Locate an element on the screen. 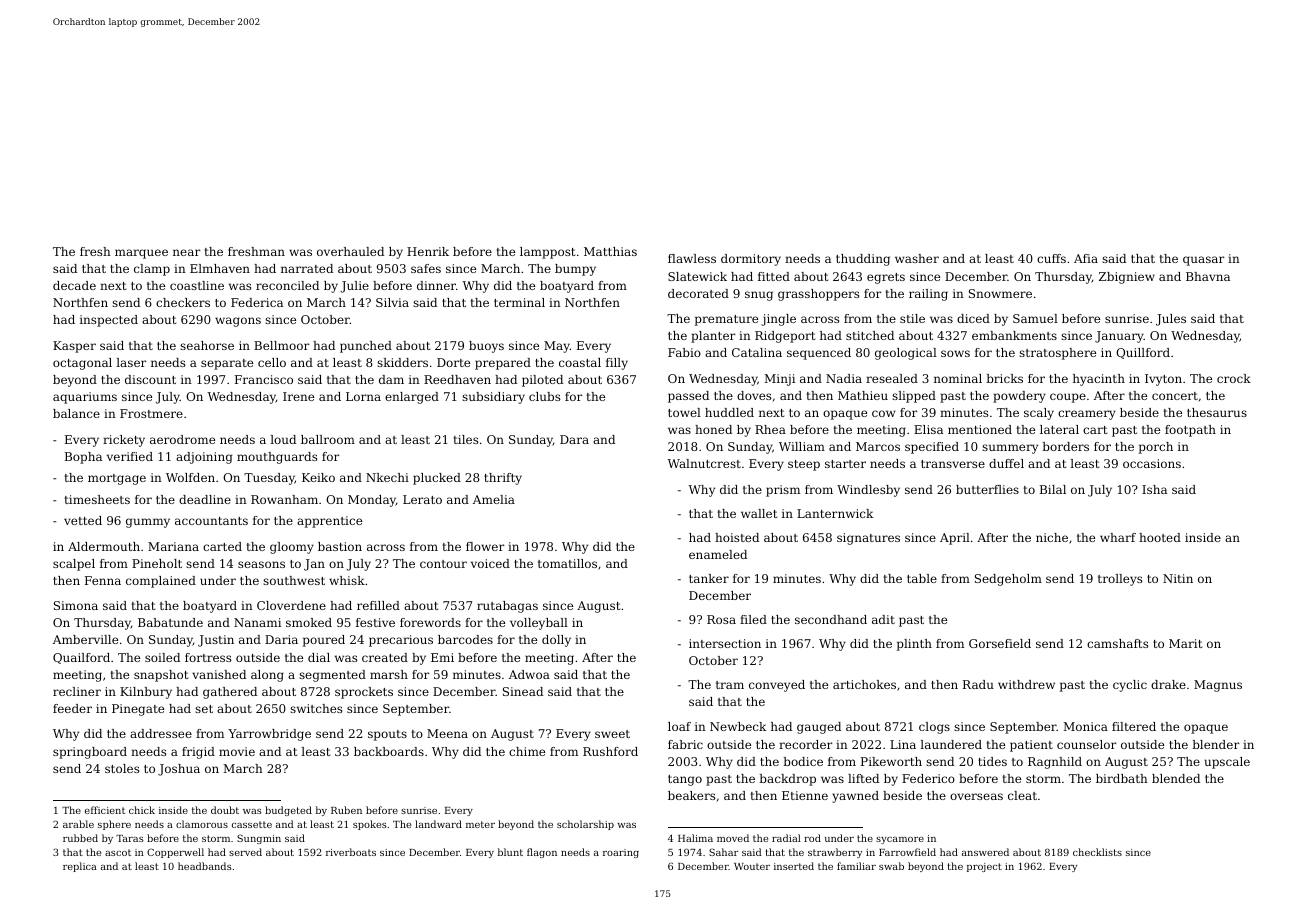 This screenshot has width=1308, height=924. Isha is located at coordinates (1154, 489).
